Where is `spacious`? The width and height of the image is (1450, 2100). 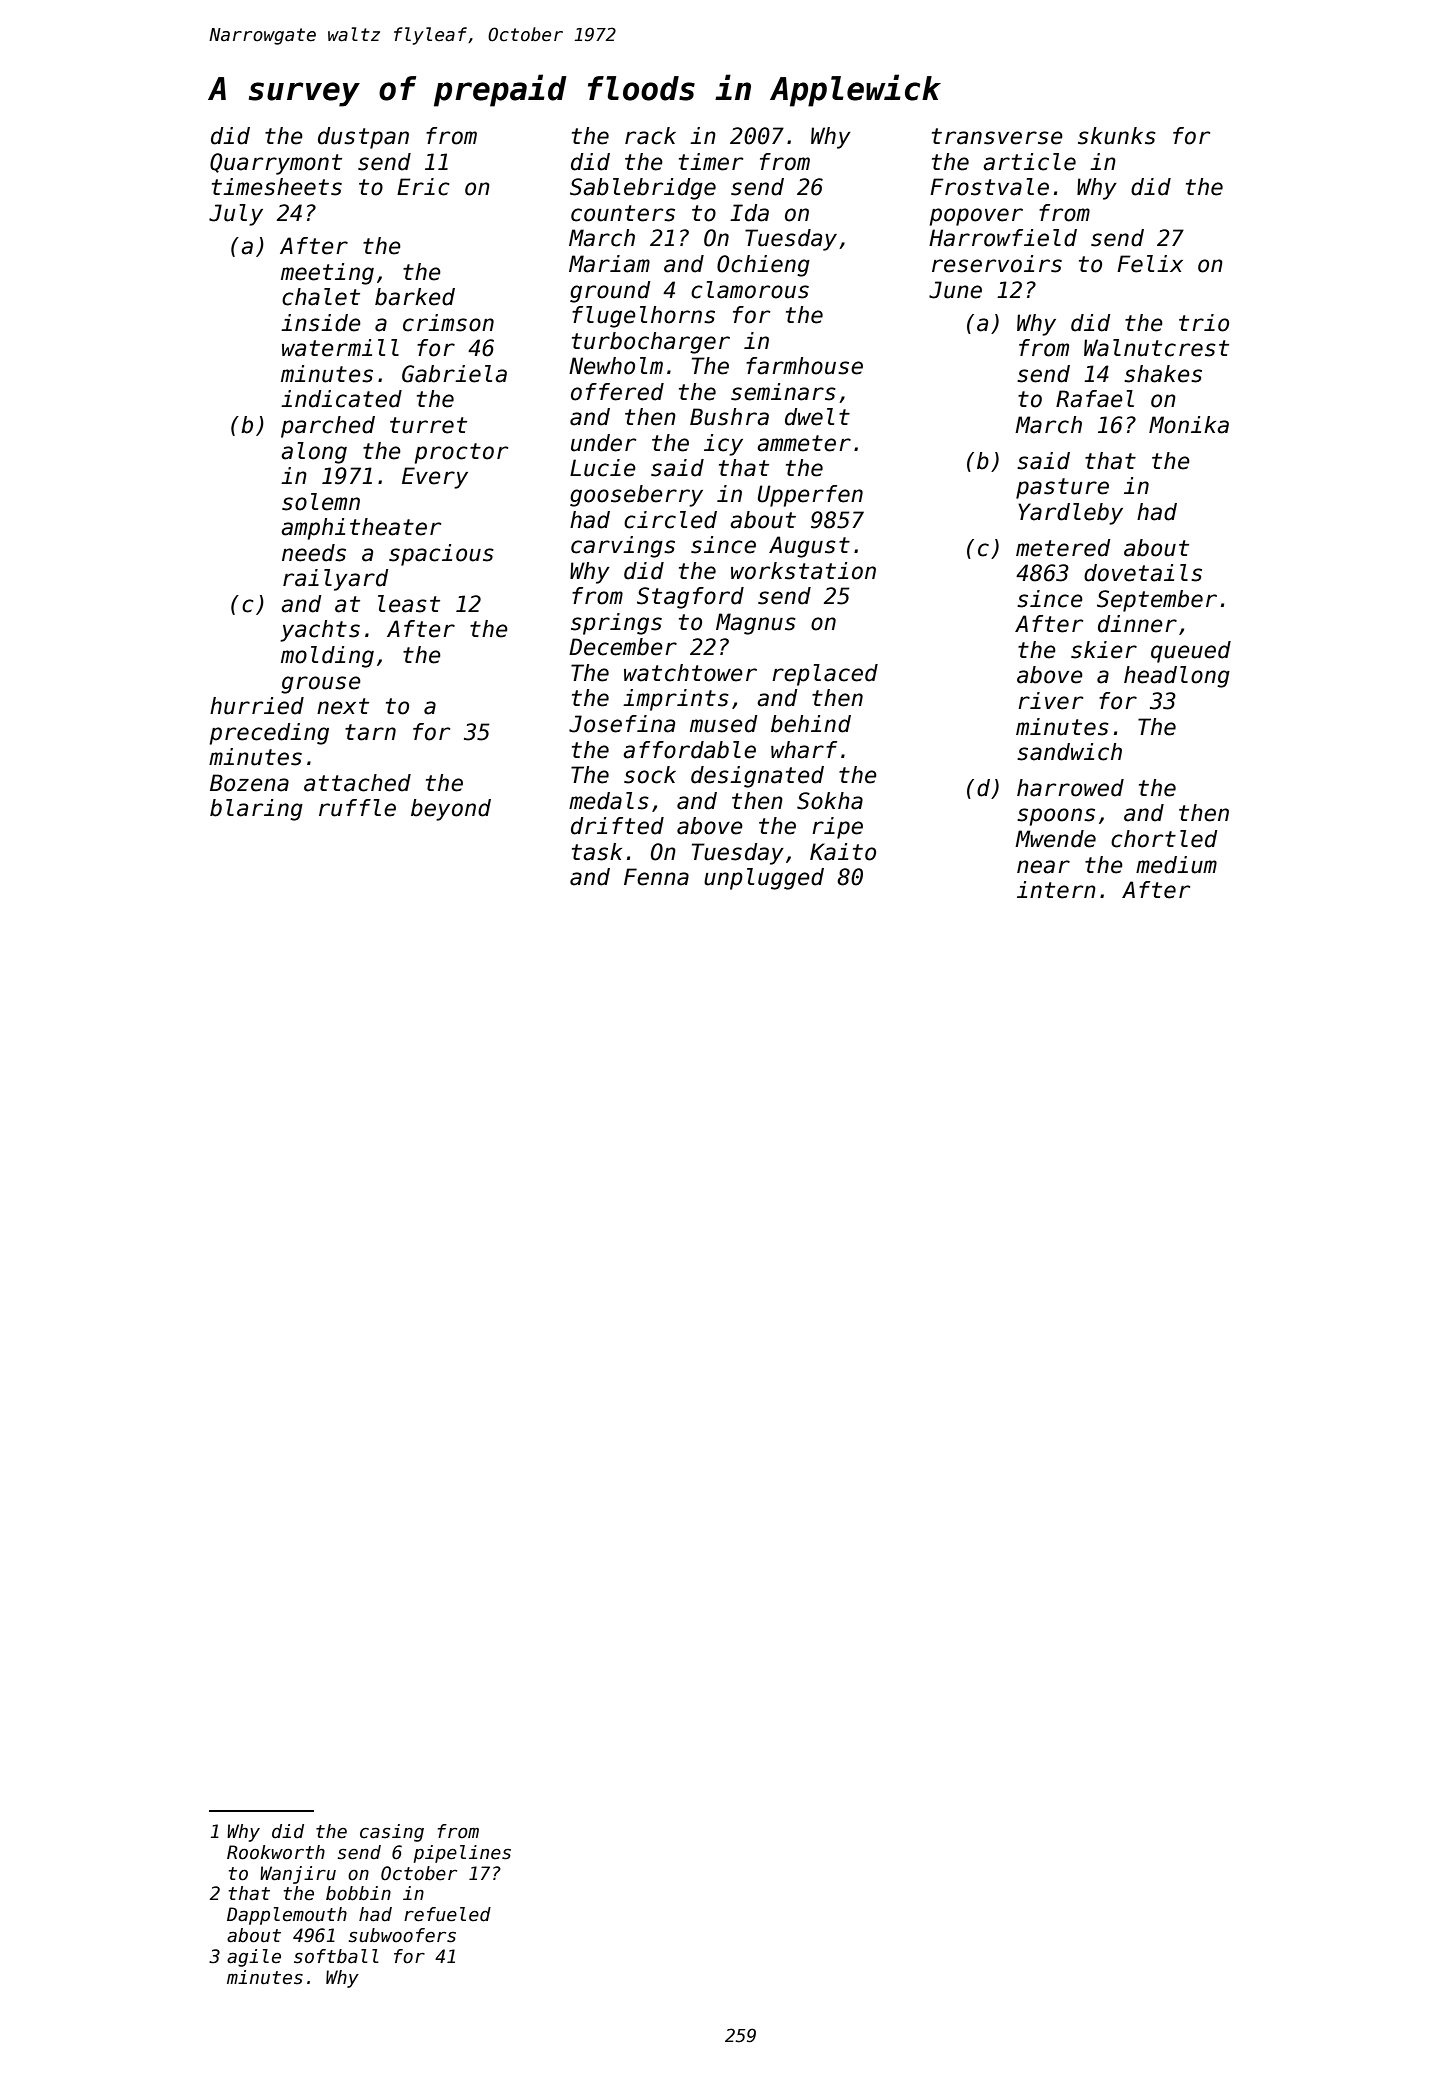 spacious is located at coordinates (441, 555).
